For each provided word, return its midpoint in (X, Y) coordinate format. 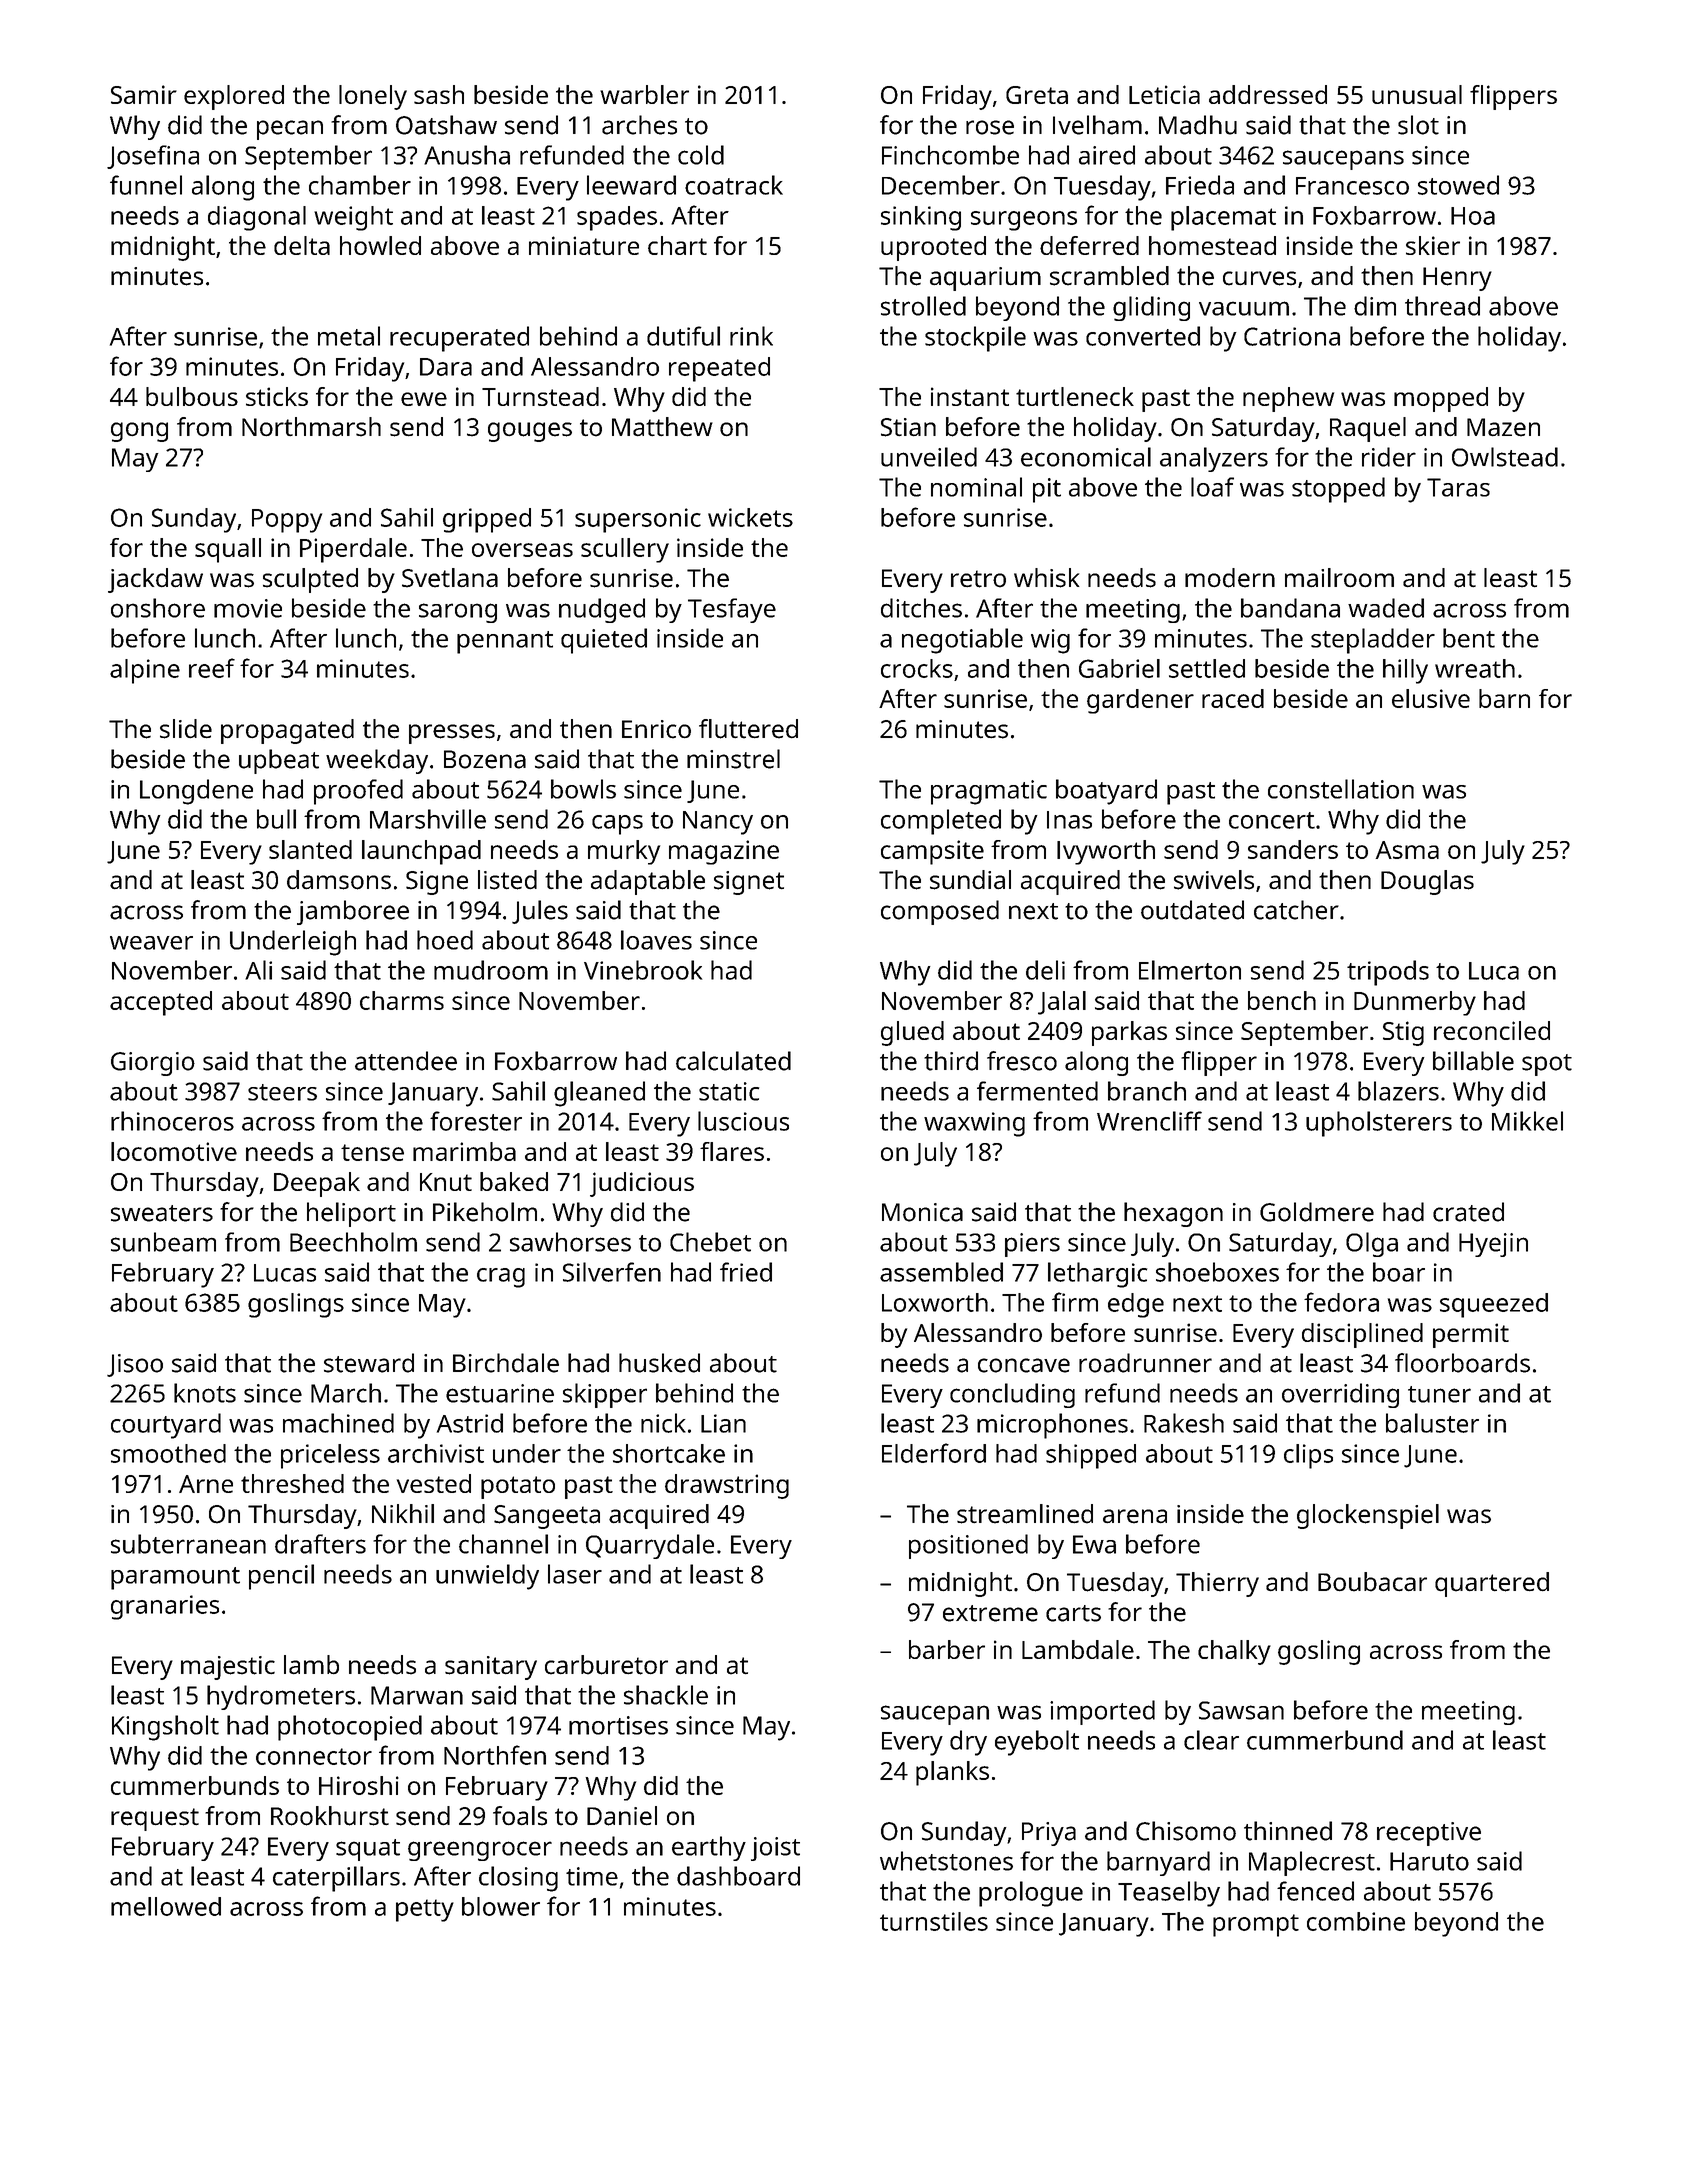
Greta (1037, 95)
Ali (258, 970)
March (346, 1393)
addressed (1268, 94)
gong (139, 432)
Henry (1457, 279)
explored (234, 97)
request (155, 1819)
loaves (656, 940)
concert (1272, 820)
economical (1086, 457)
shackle (666, 1695)
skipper (605, 1395)
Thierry (1217, 1584)
